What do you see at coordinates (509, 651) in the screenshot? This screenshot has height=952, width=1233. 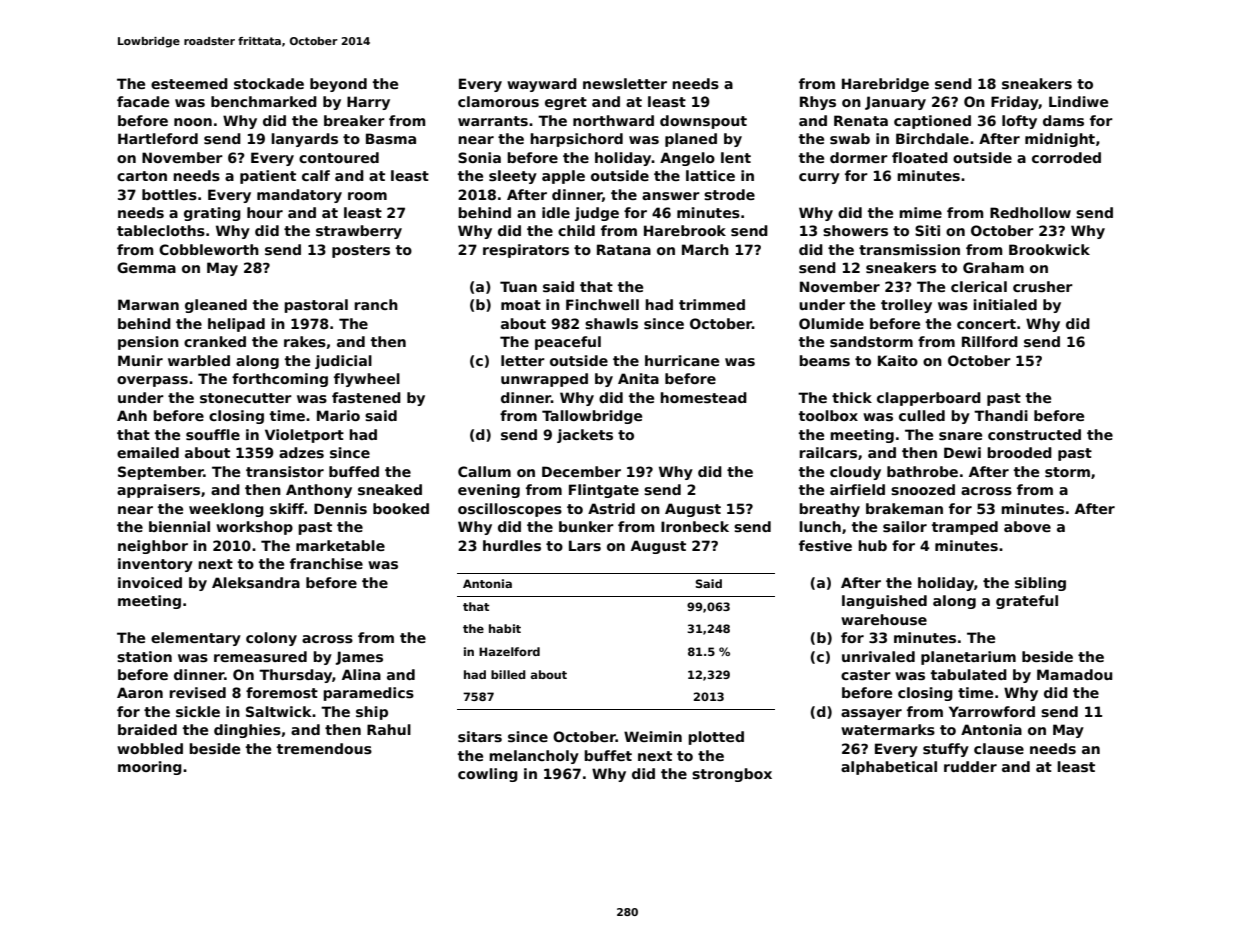 I see `Hazelford` at bounding box center [509, 651].
